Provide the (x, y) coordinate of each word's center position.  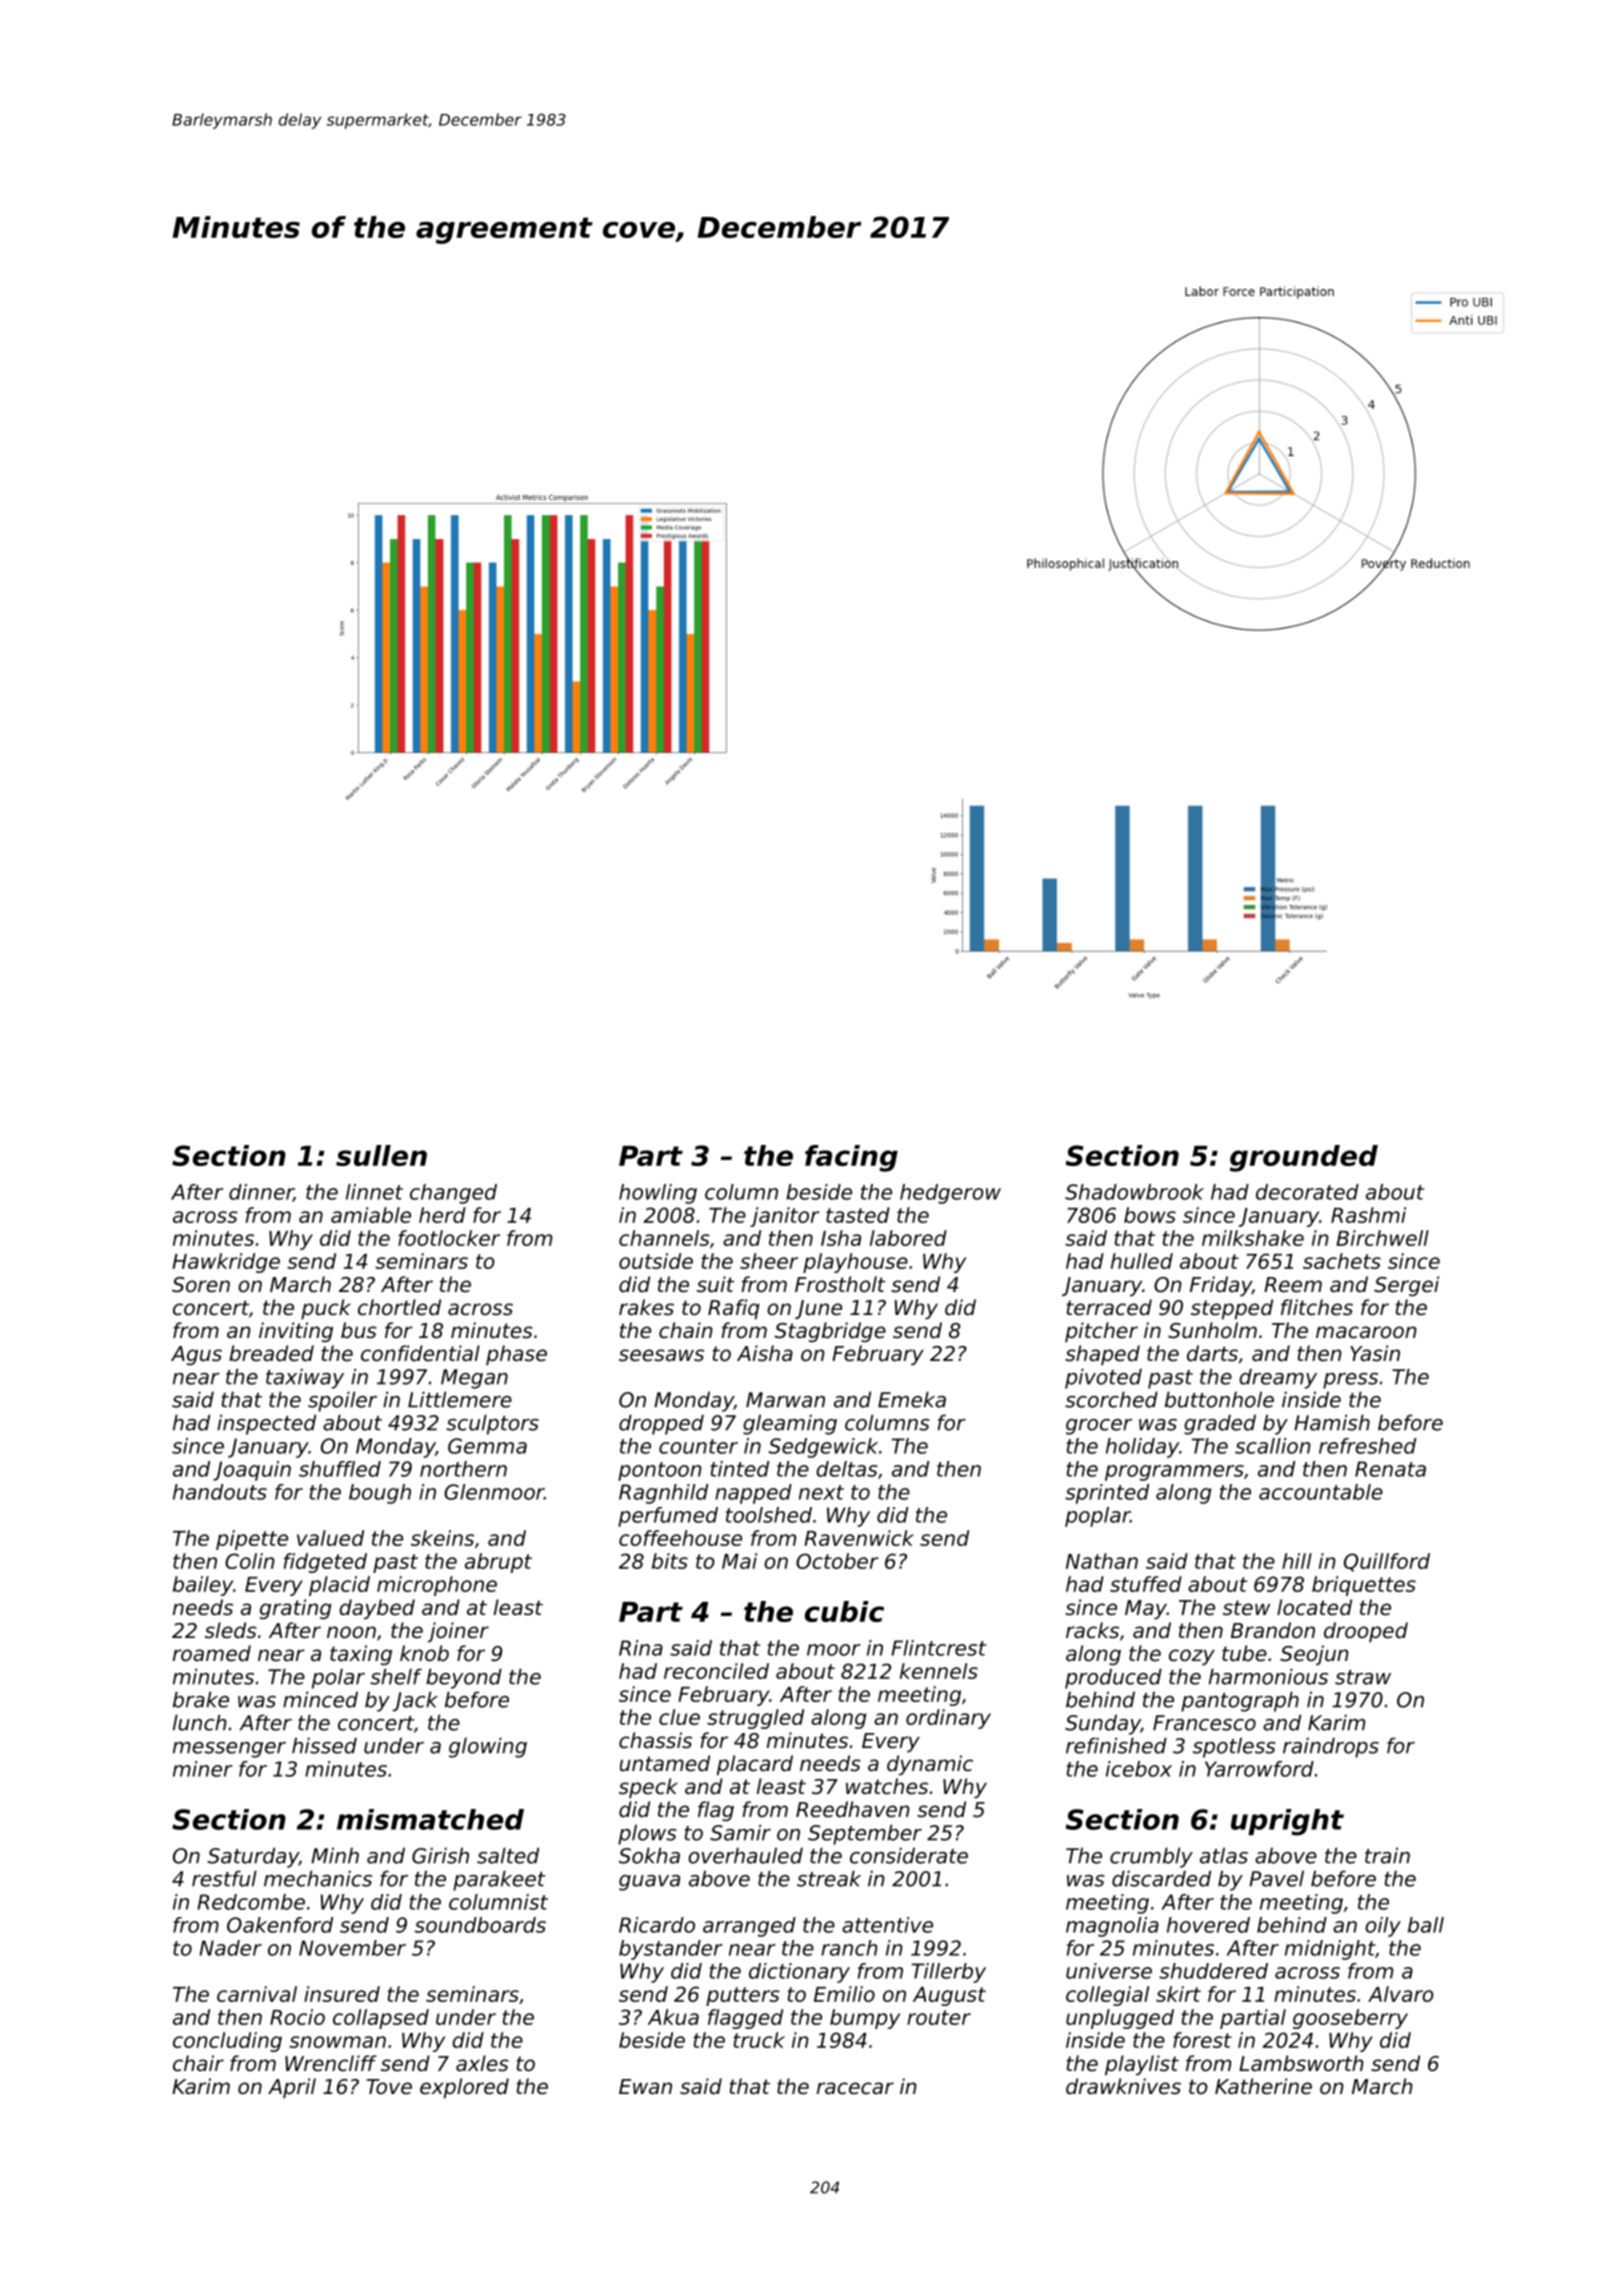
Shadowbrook (1134, 1192)
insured (342, 1994)
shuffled (340, 1469)
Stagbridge (830, 1332)
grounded (1304, 1158)
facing (851, 1158)
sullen (381, 1155)
